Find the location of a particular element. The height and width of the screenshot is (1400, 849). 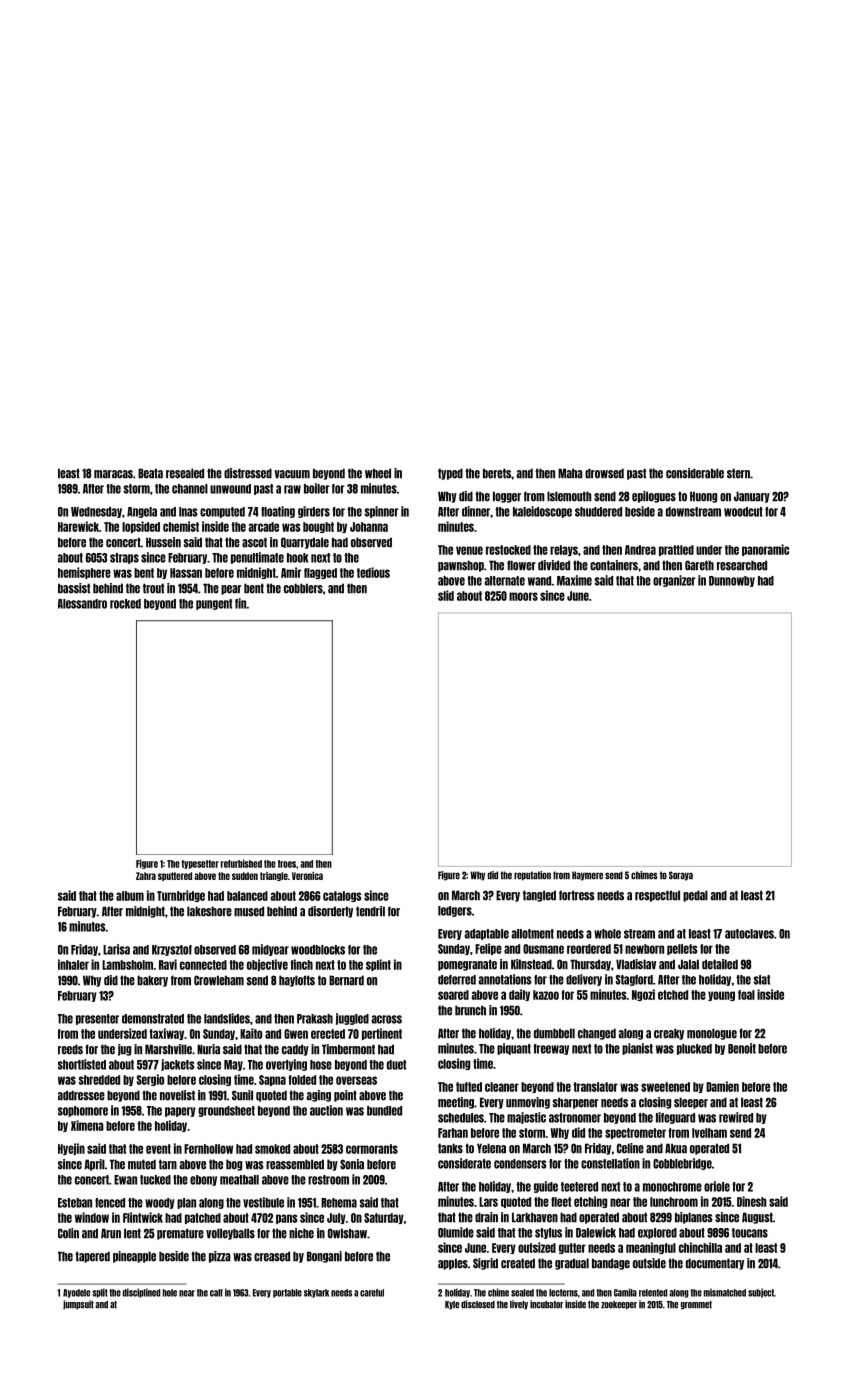

outsized is located at coordinates (537, 1247).
